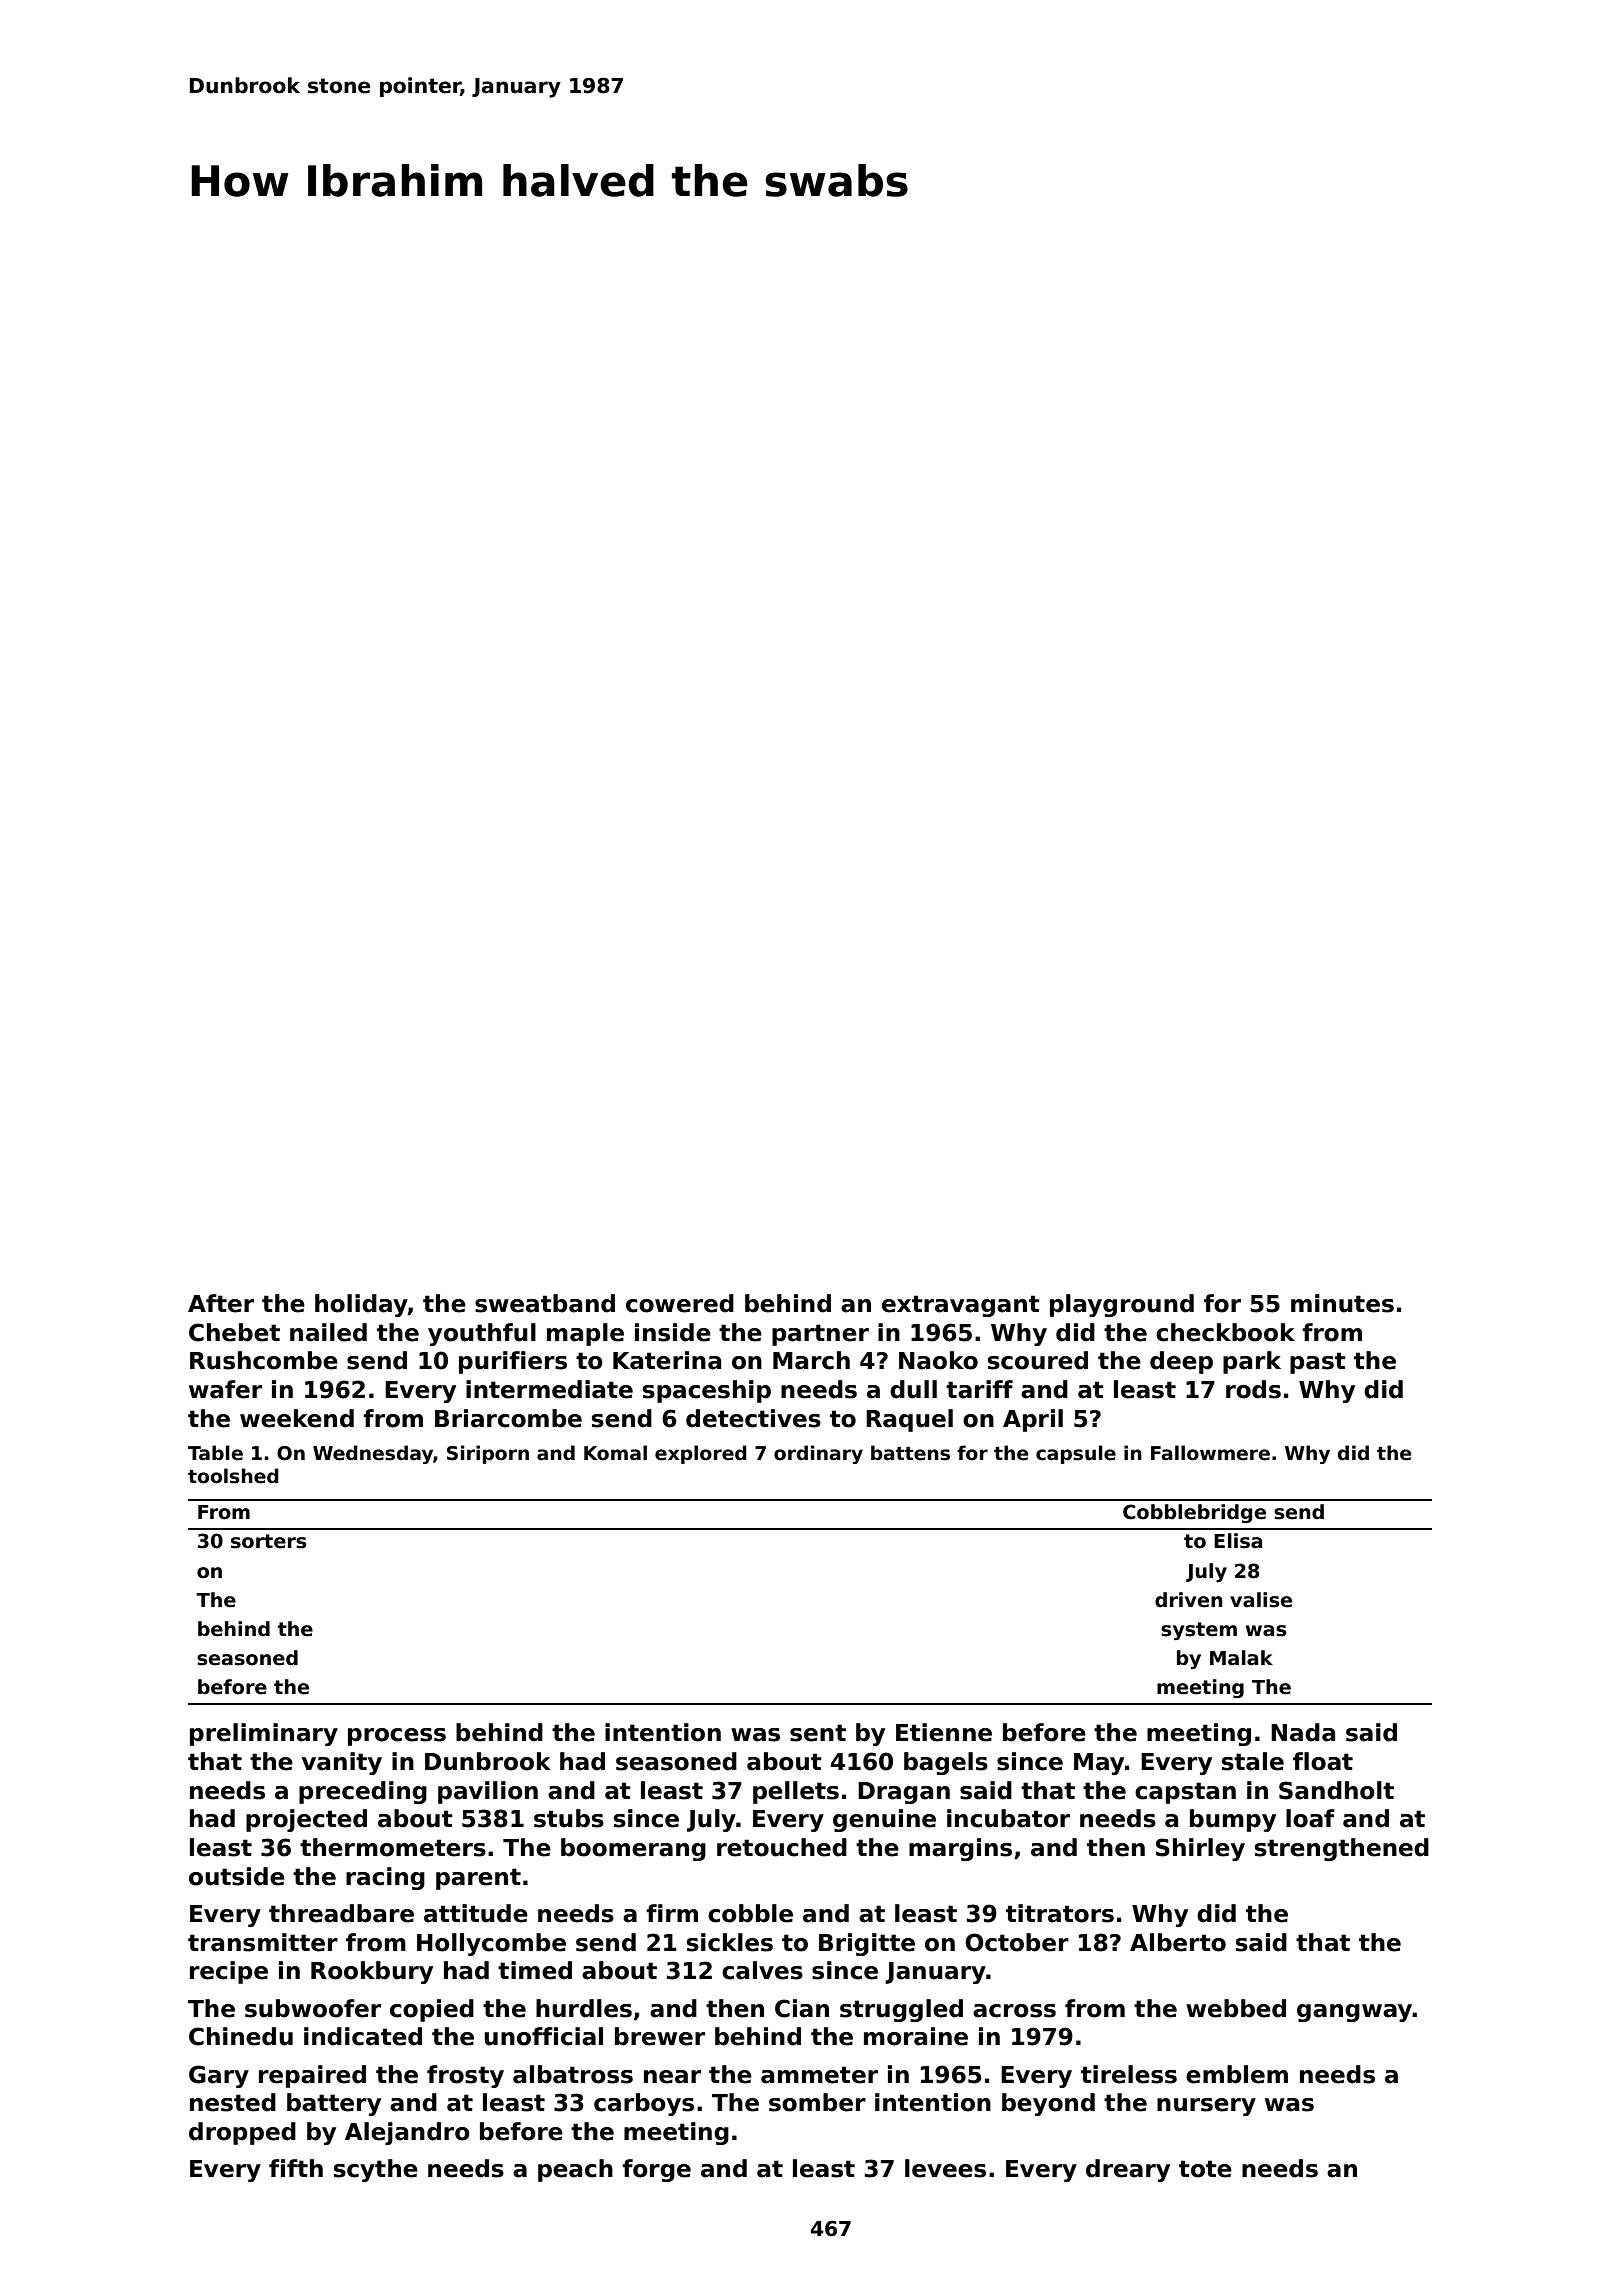  Describe the element at coordinates (656, 2170) in the screenshot. I see `forge` at that location.
